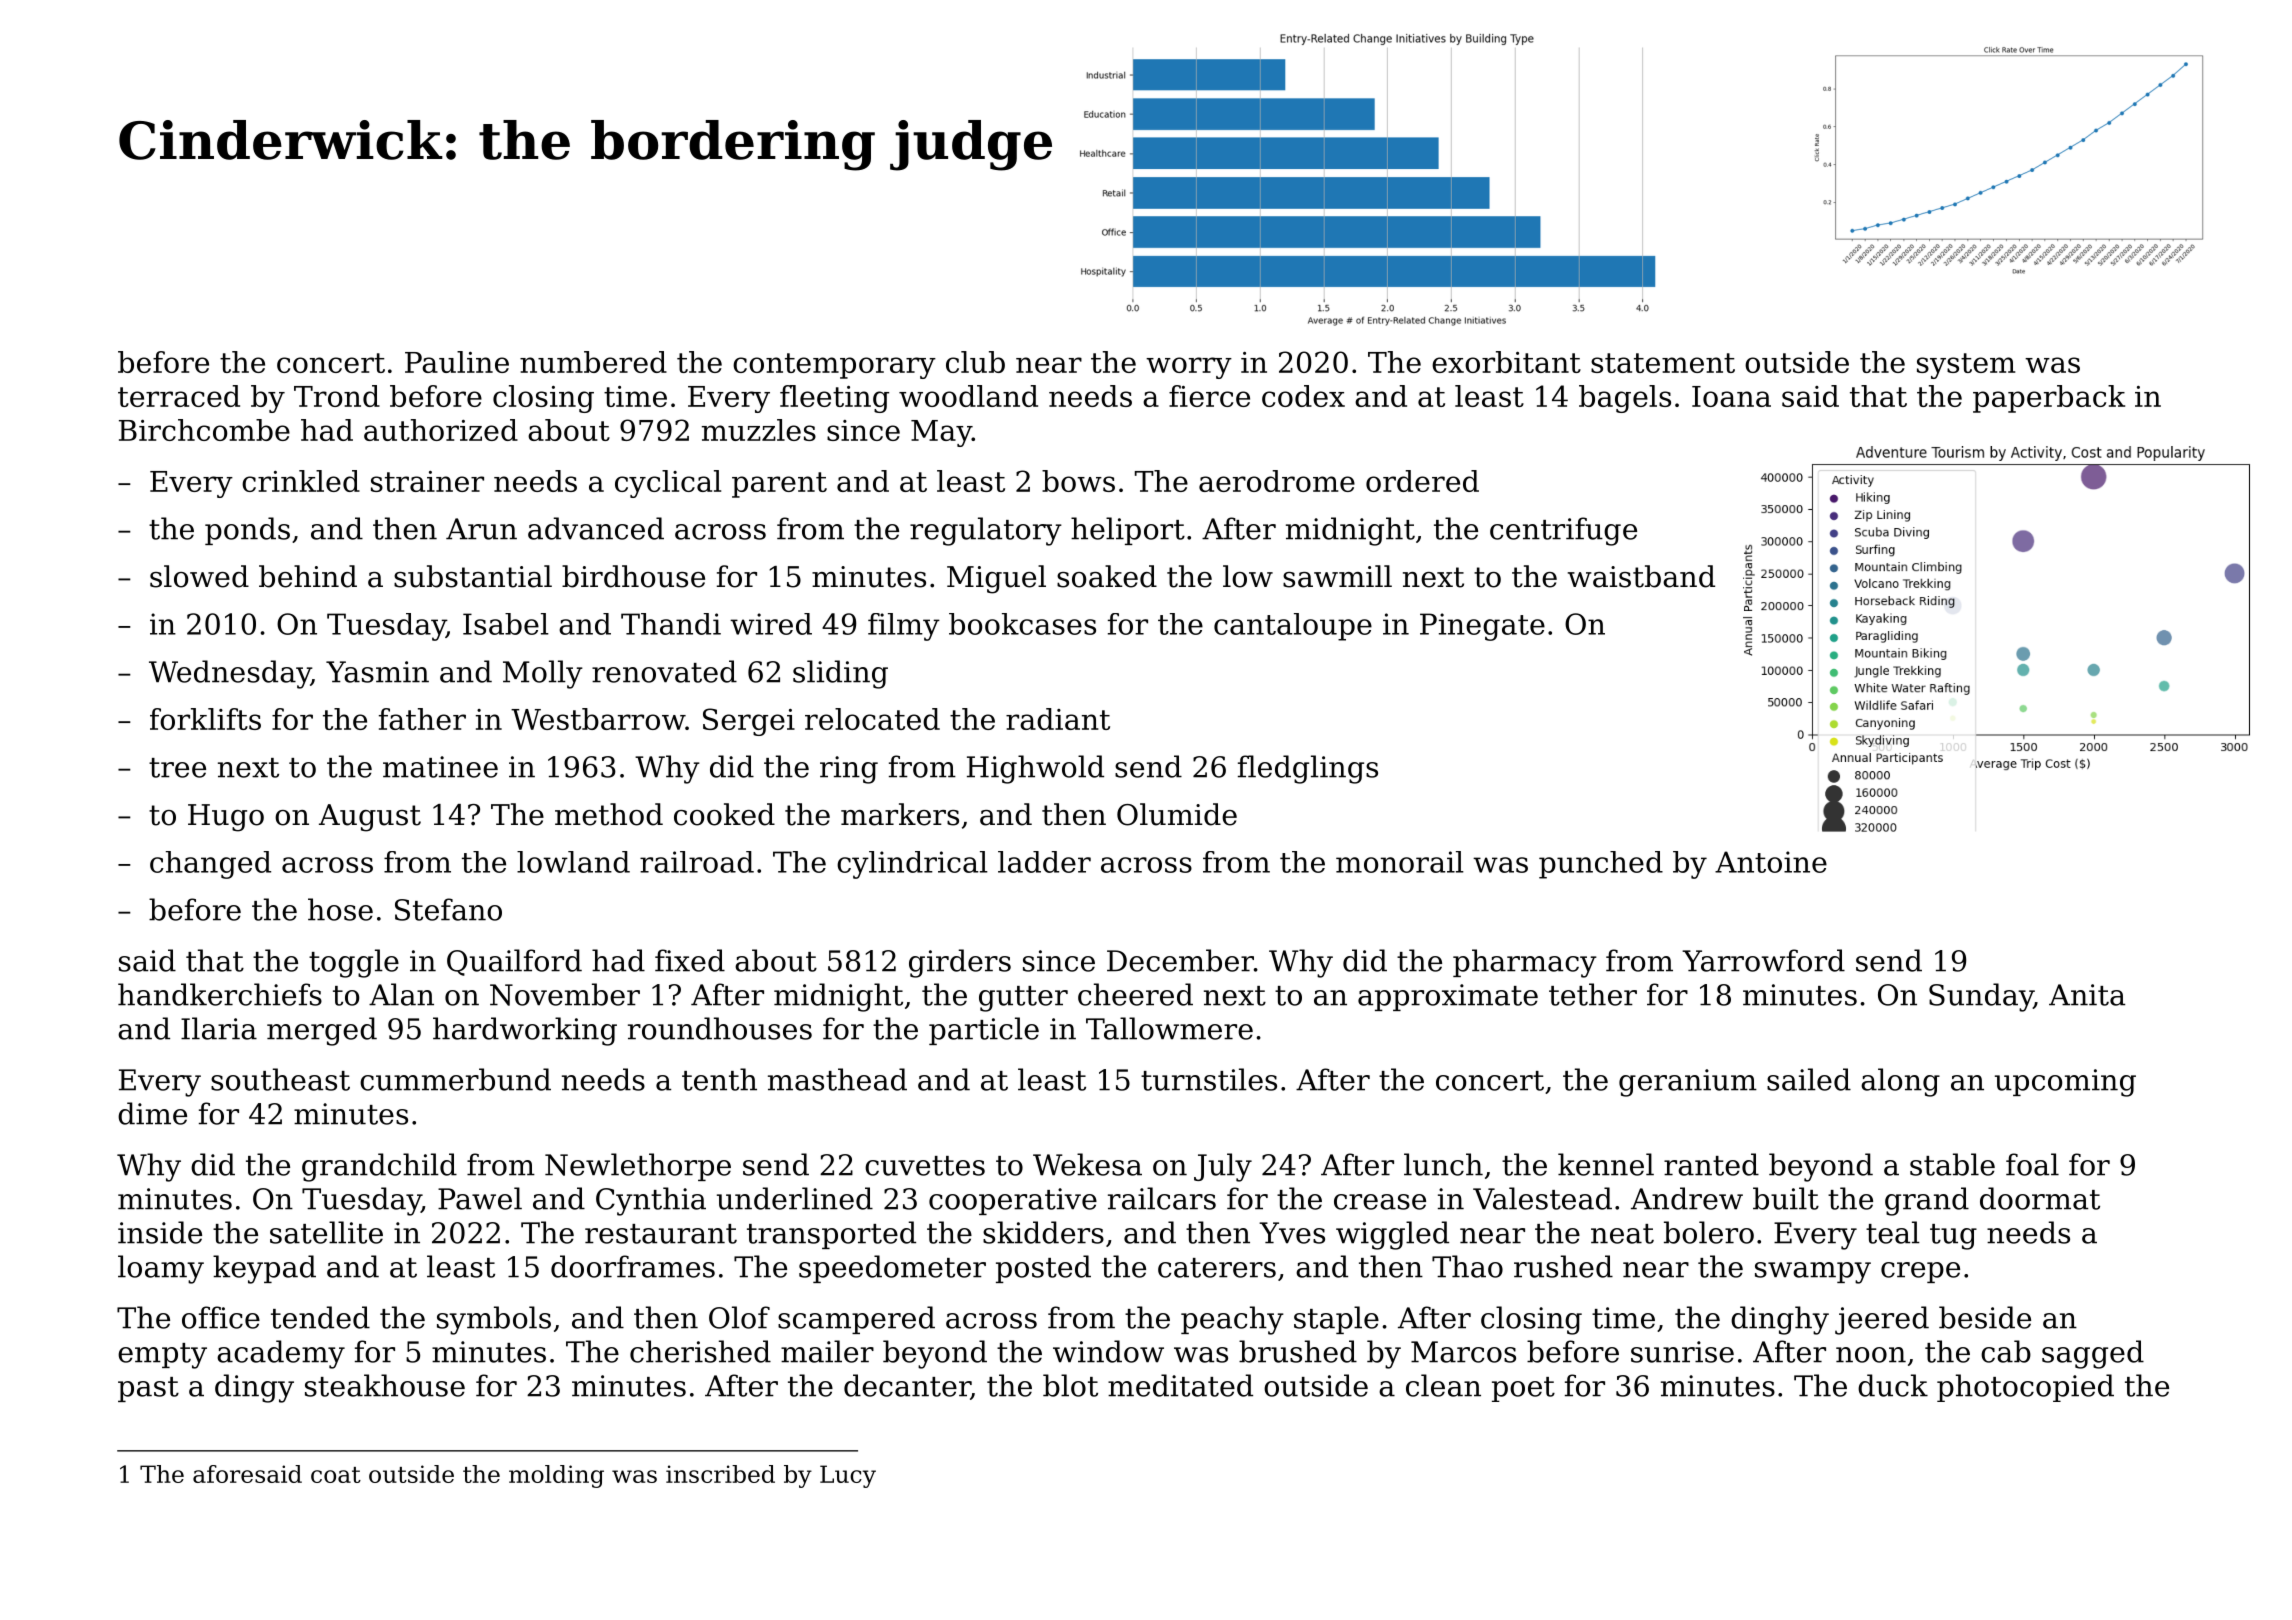 Image resolution: width=2292 pixels, height=1620 pixels. Describe the element at coordinates (455, 1079) in the screenshot. I see `cummerbund` at that location.
